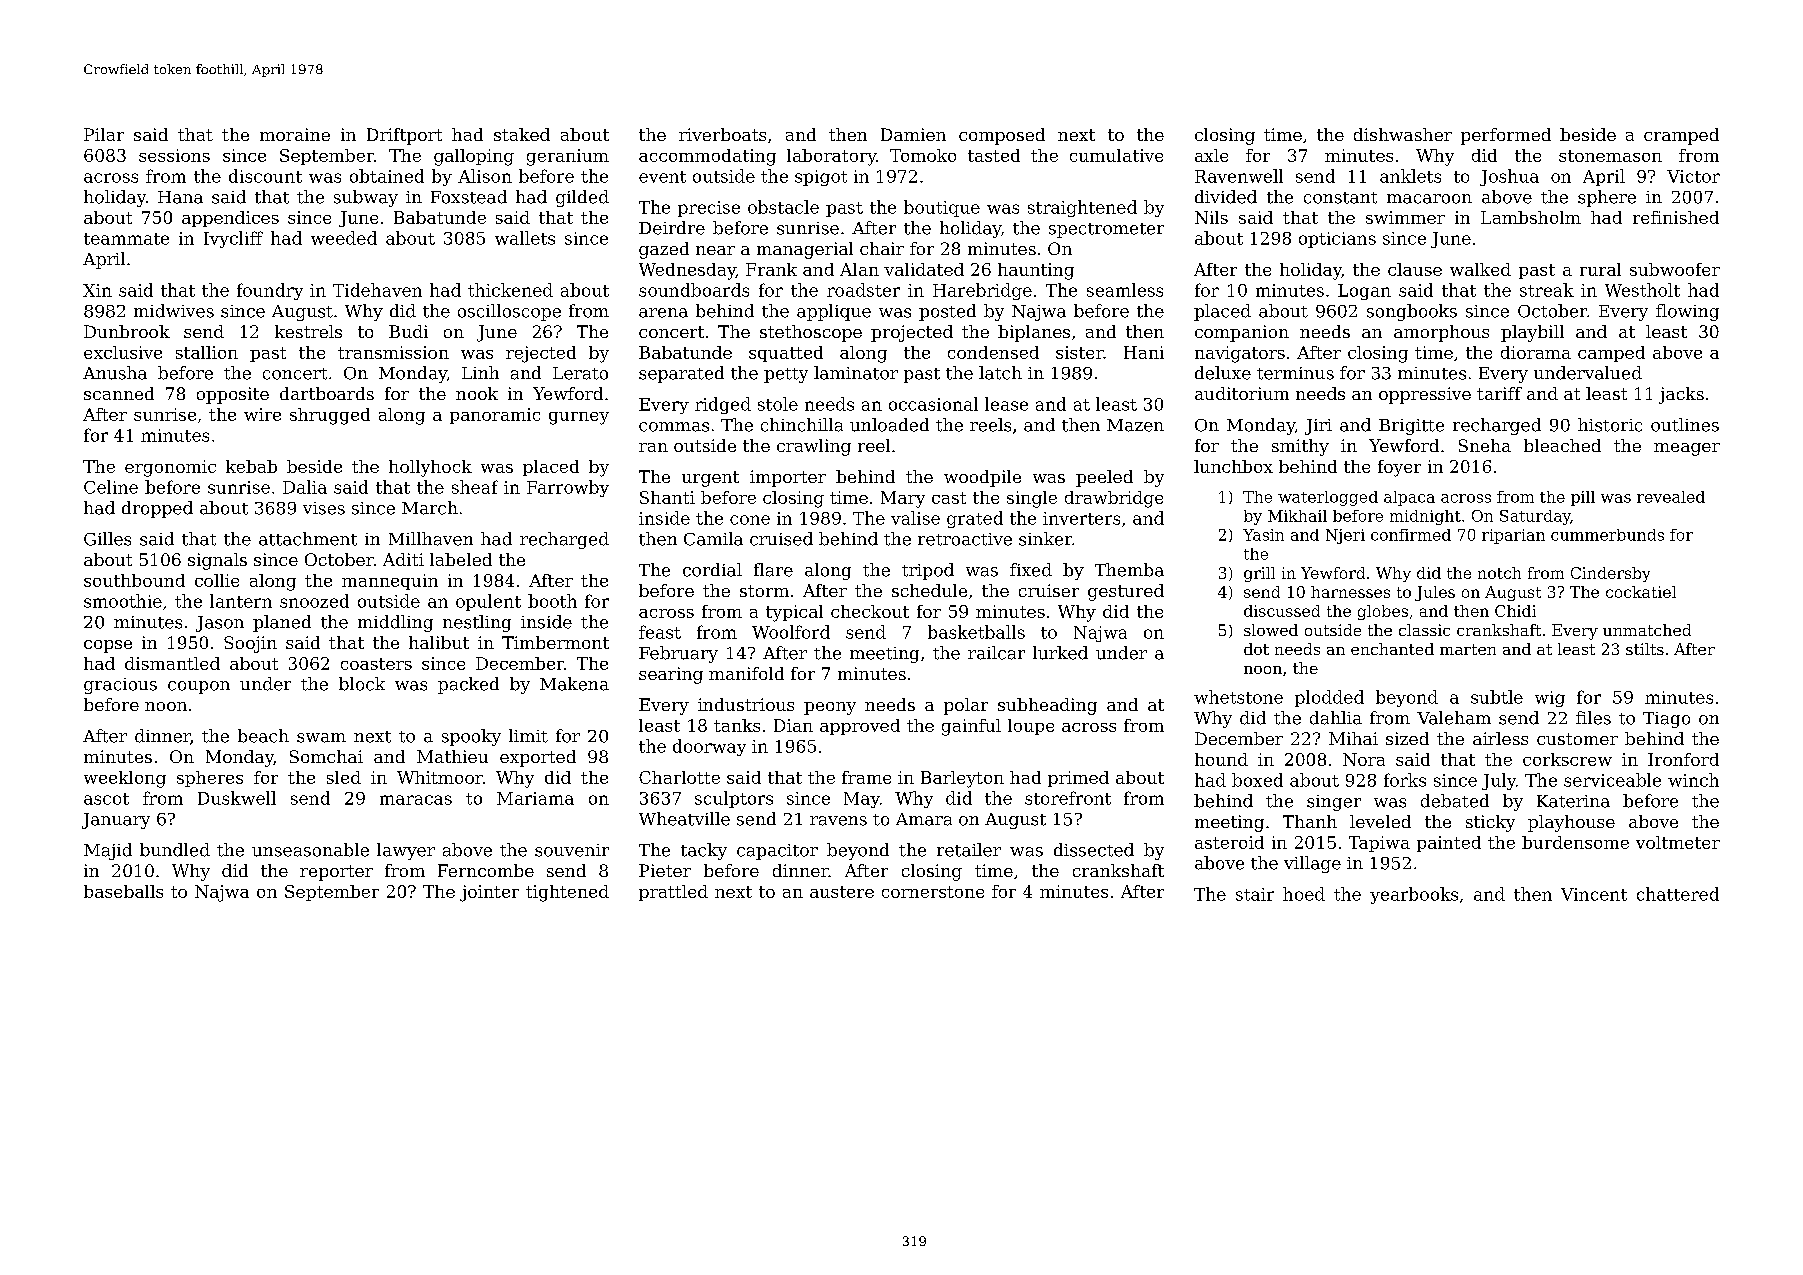 The image size is (1803, 1275). I want to click on storefront, so click(1068, 798).
